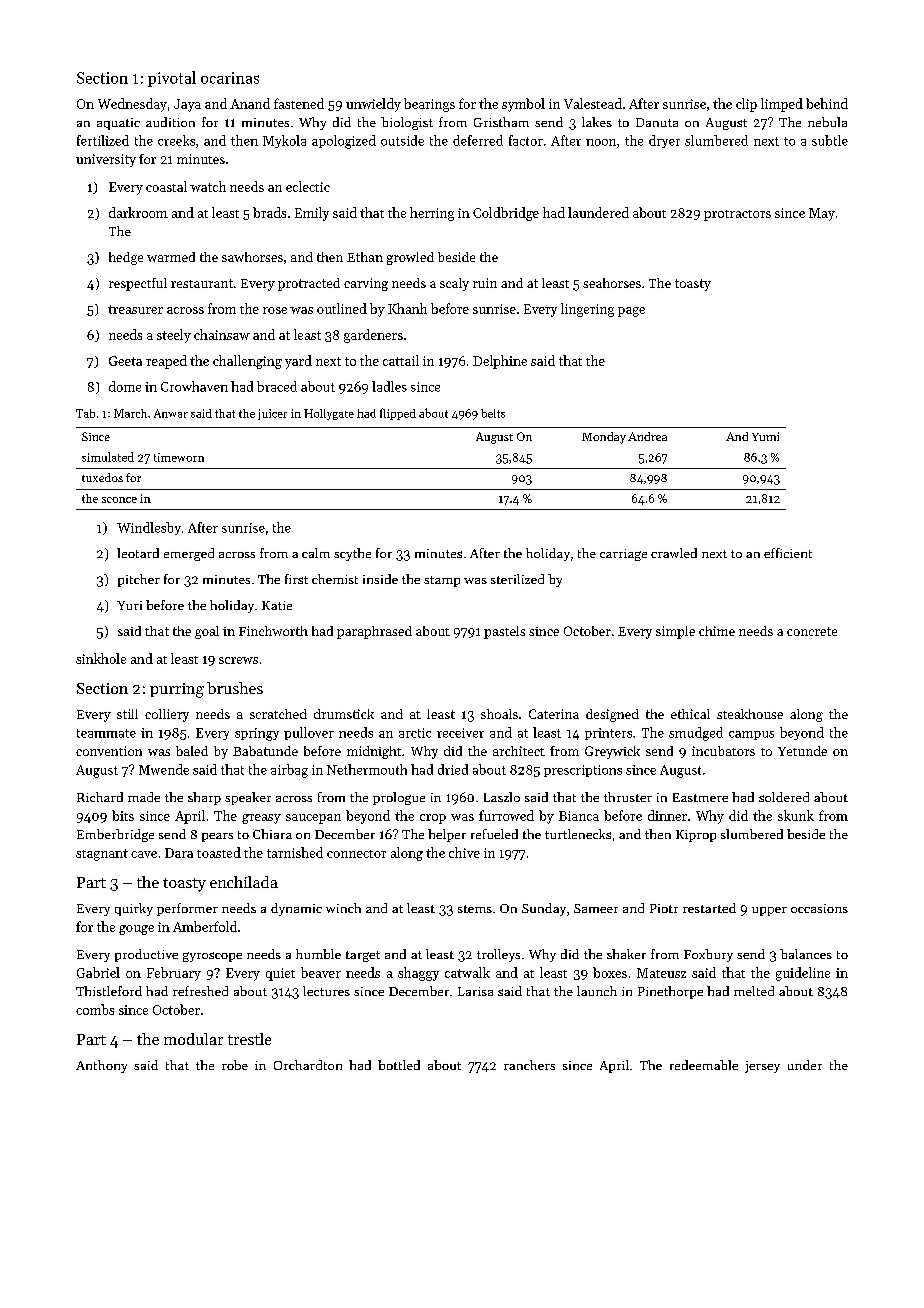 The width and height of the screenshot is (924, 1308). Describe the element at coordinates (172, 79) in the screenshot. I see `pivotal` at that location.
